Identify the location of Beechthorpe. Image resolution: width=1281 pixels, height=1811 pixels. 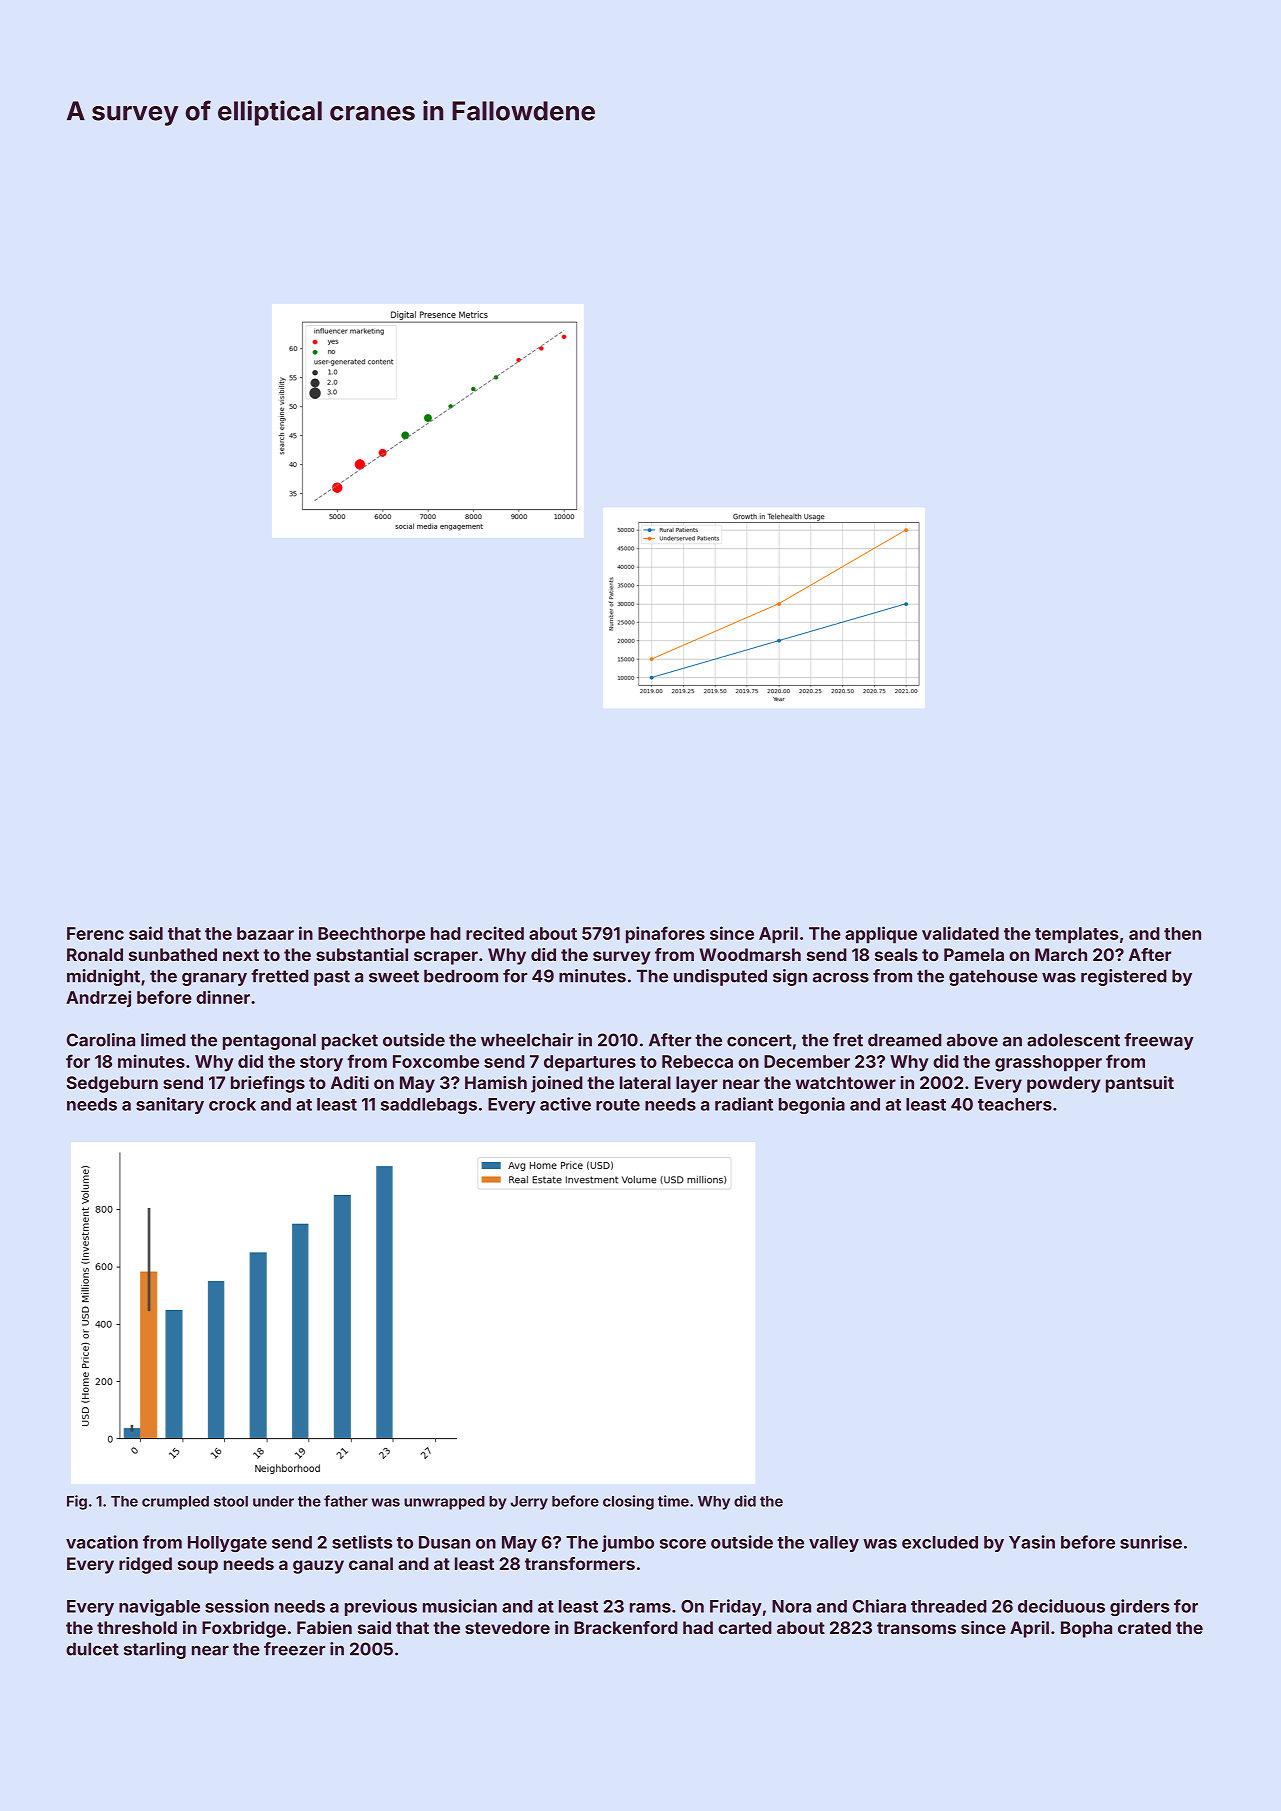
(371, 935).
